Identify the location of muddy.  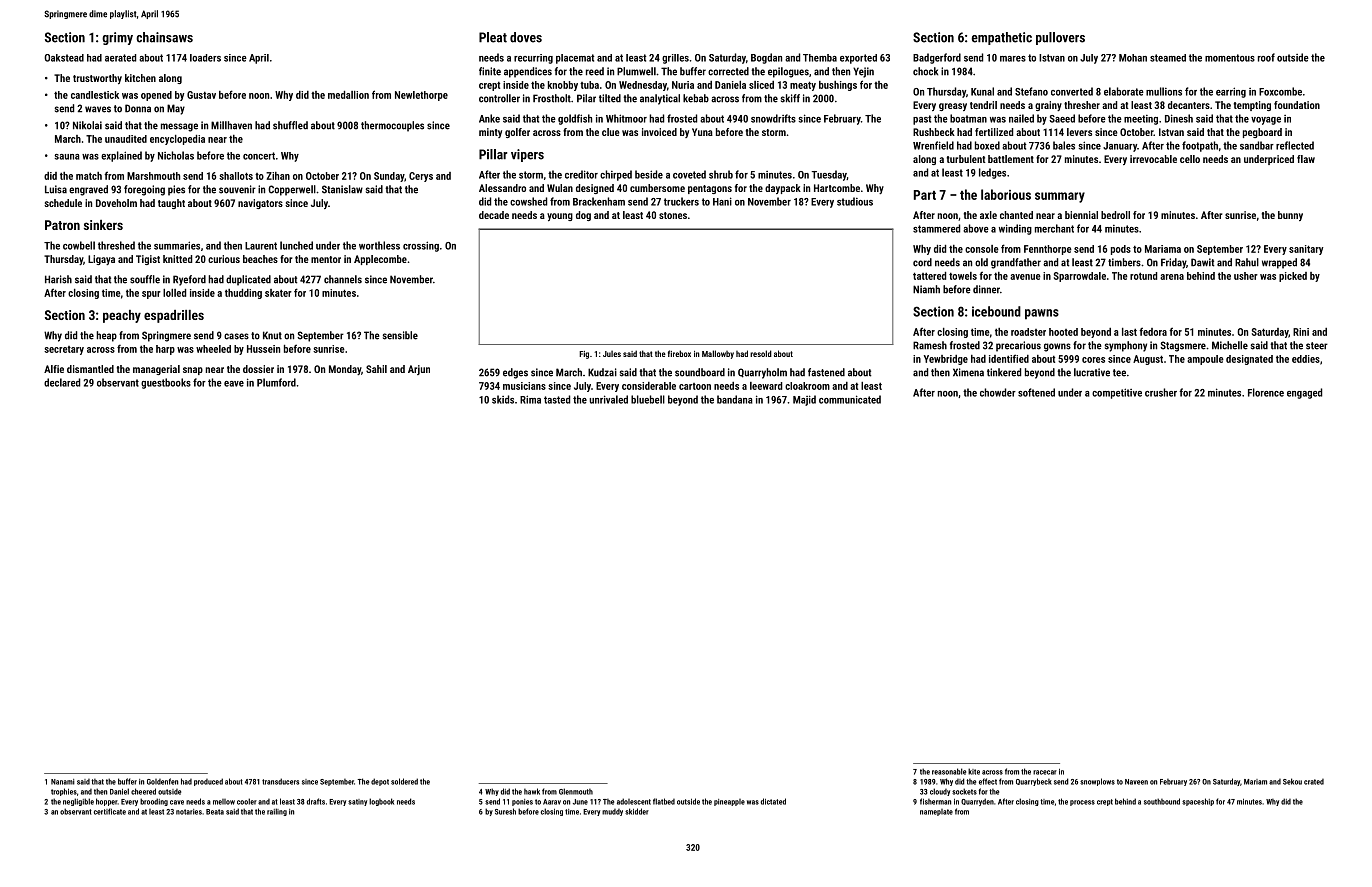
(612, 812).
